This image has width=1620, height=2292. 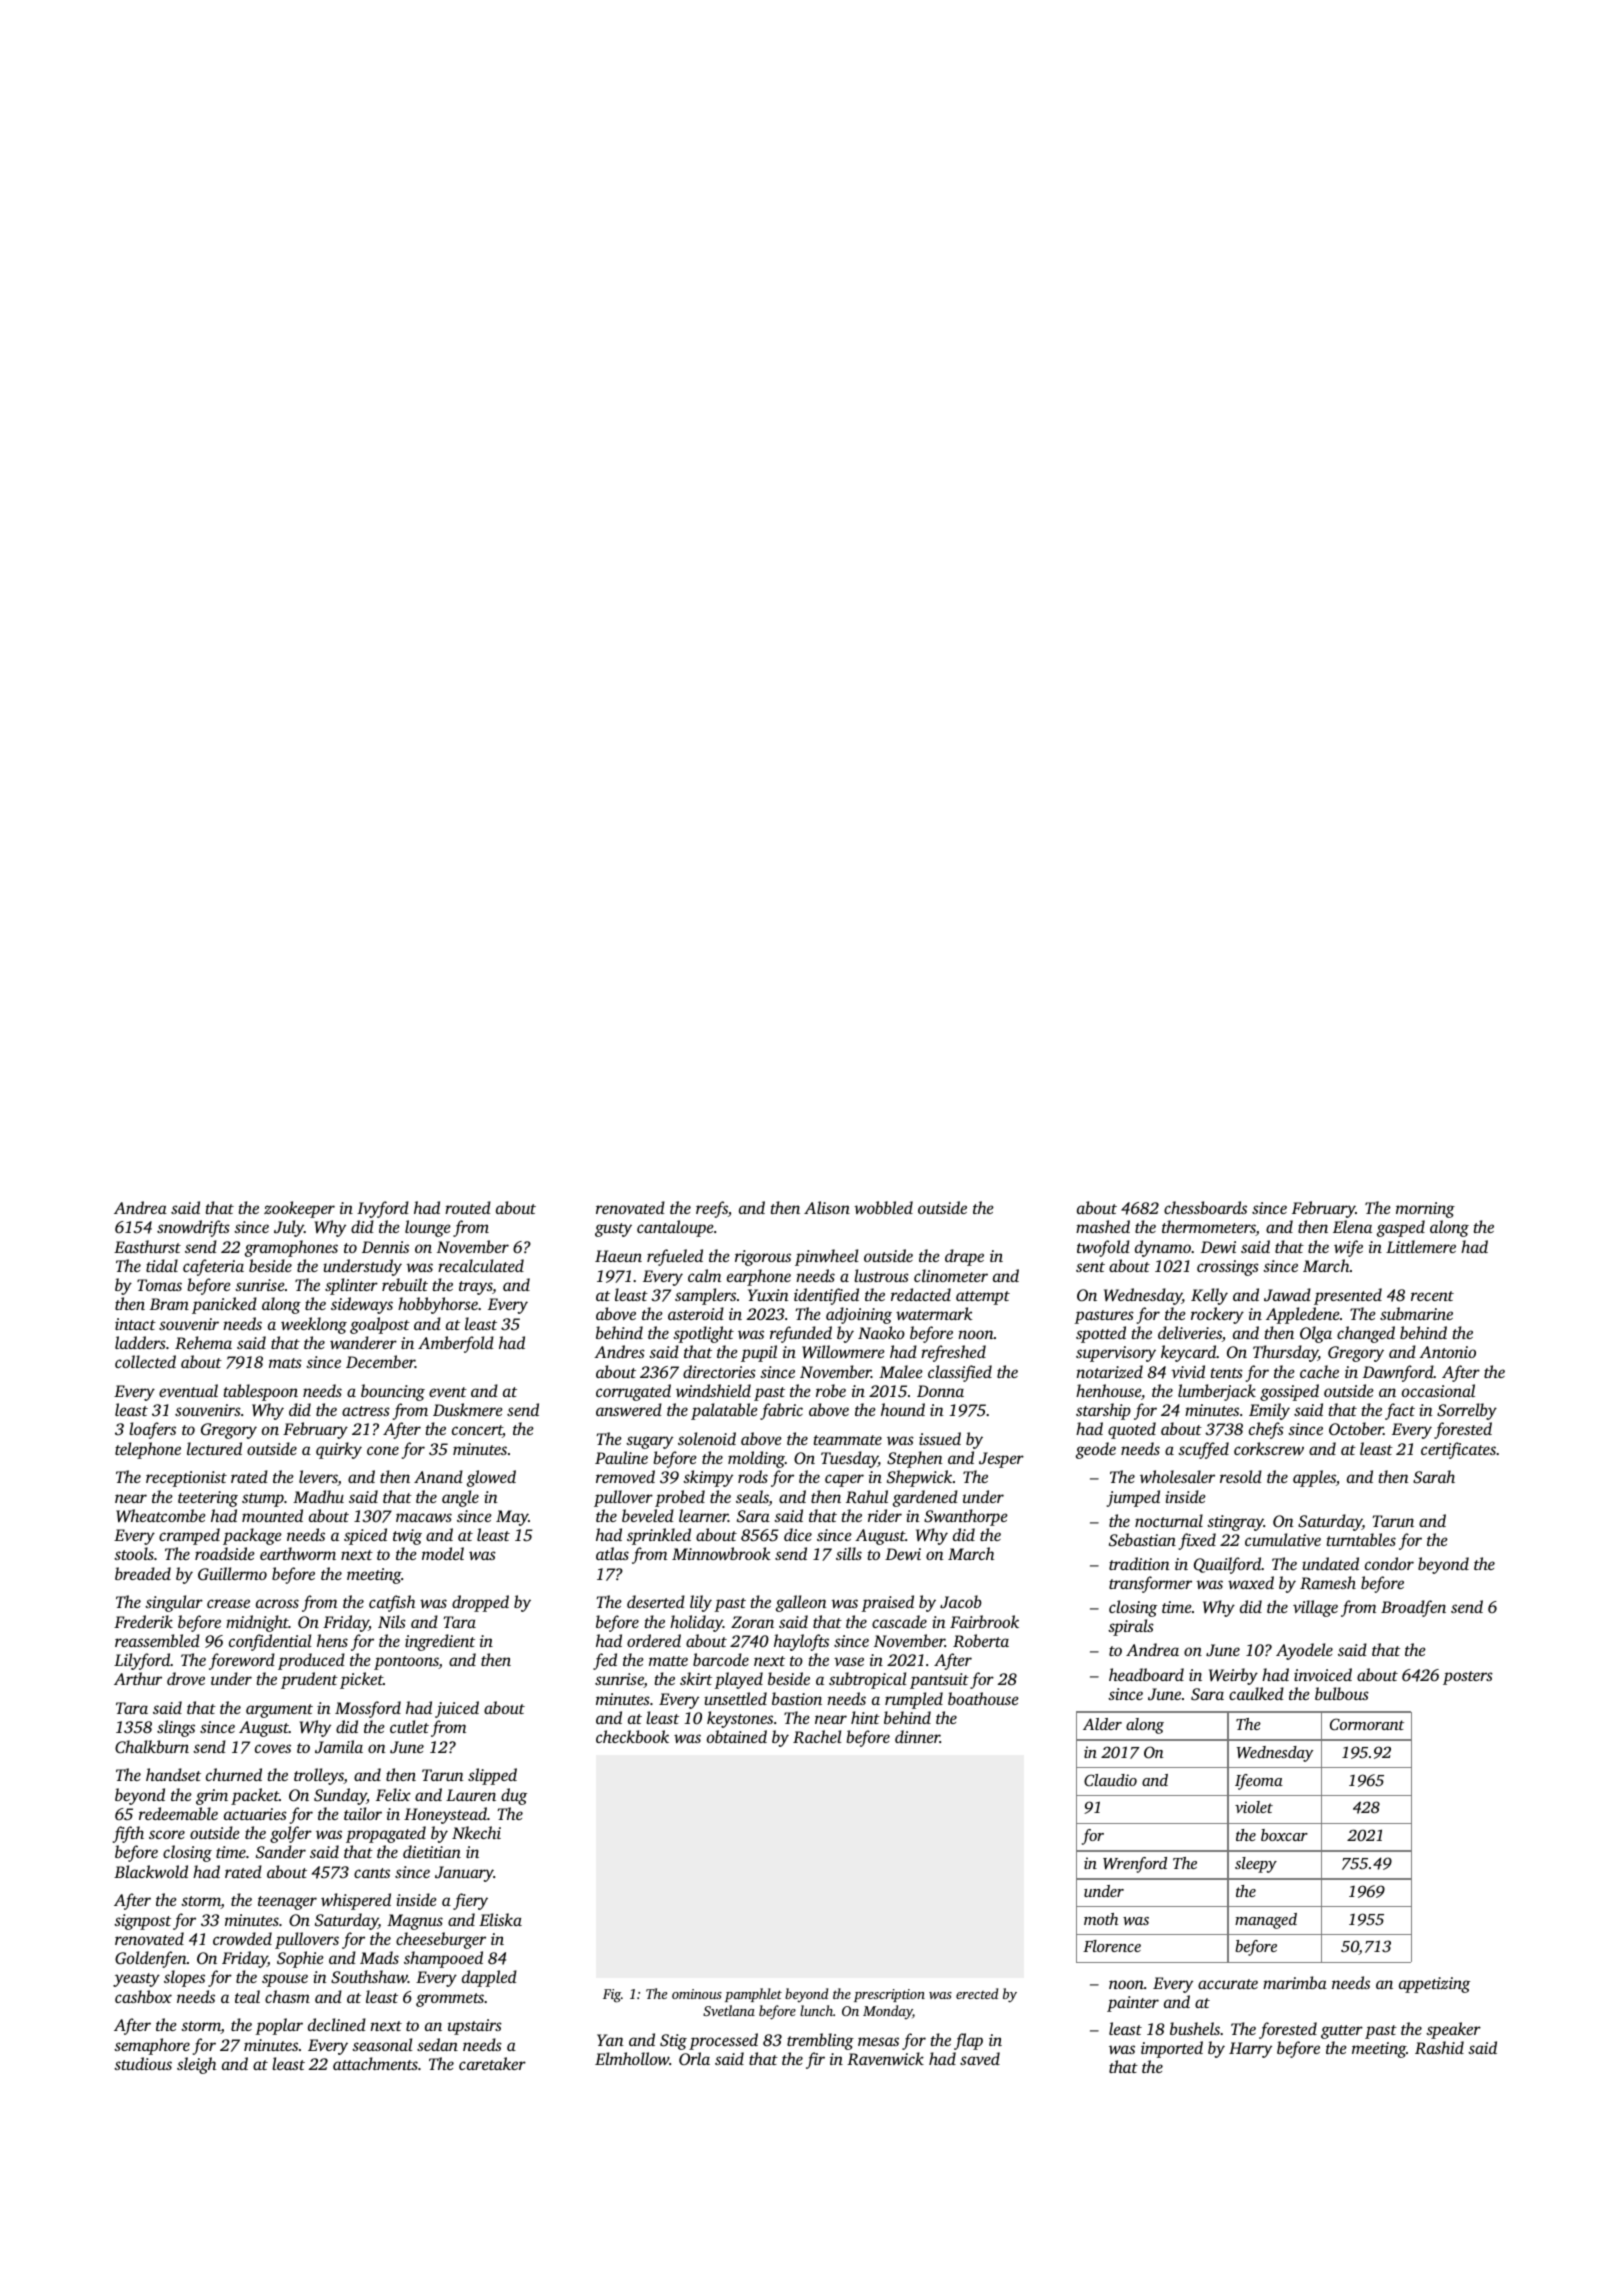 What do you see at coordinates (964, 1257) in the image?
I see `drape` at bounding box center [964, 1257].
